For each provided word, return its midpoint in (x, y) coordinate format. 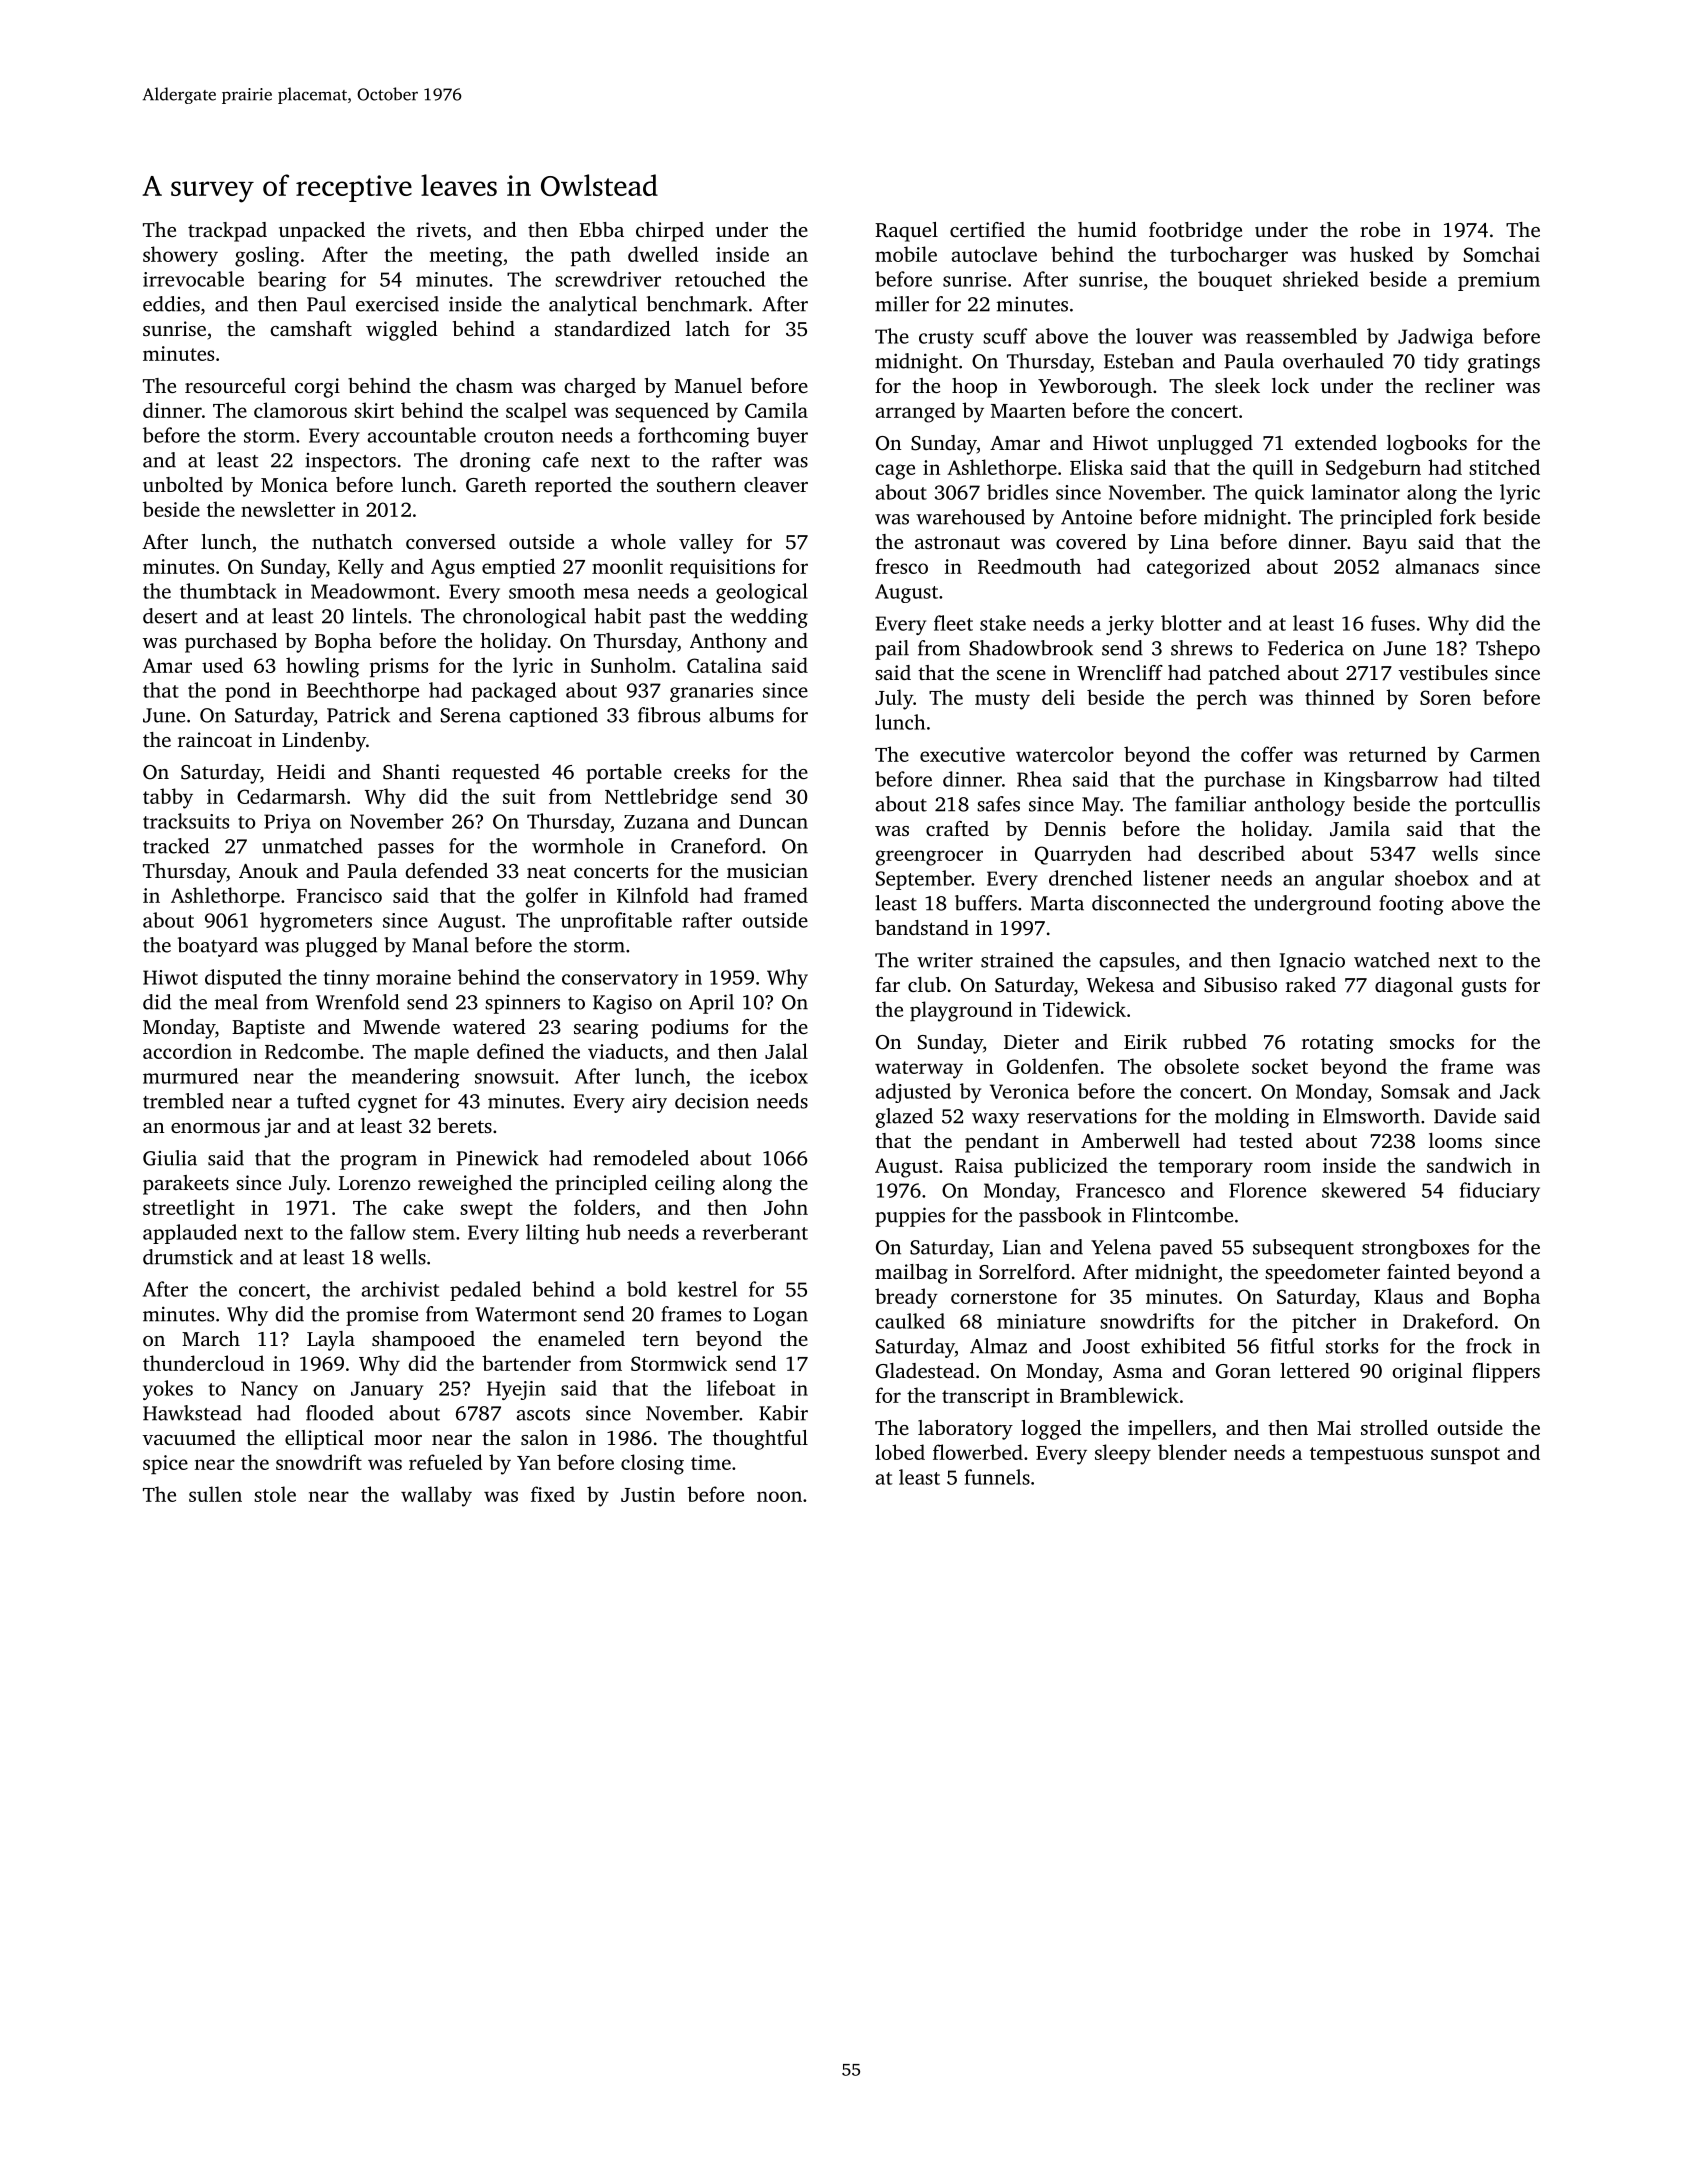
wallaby (436, 1496)
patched (1244, 675)
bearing (292, 281)
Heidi (301, 771)
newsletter (288, 509)
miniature (1041, 1321)
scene (1021, 675)
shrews (1201, 648)
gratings (1504, 363)
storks (1352, 1346)
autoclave (994, 254)
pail (892, 650)
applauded (190, 1234)
